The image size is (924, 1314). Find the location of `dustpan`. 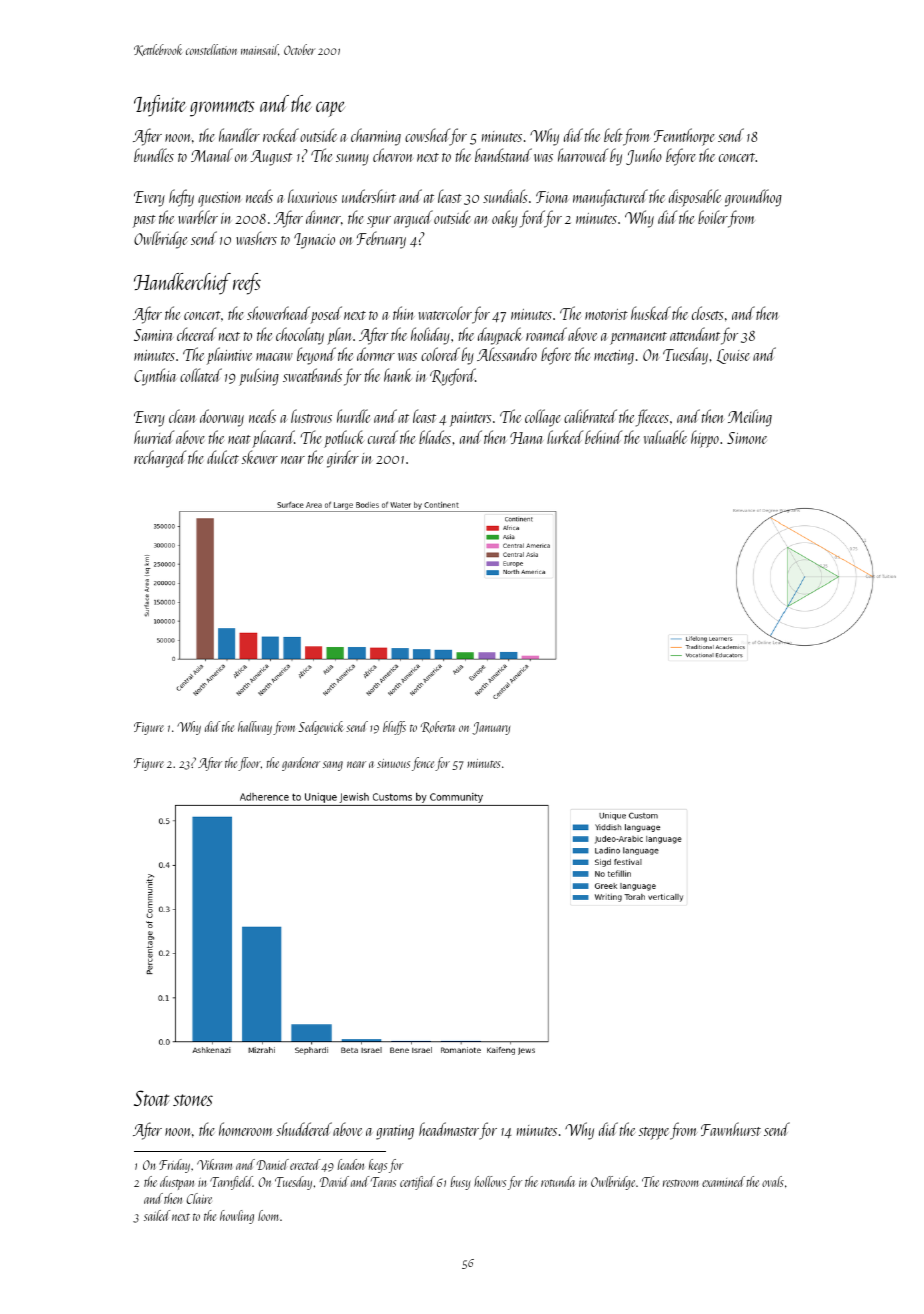

dustpan is located at coordinates (177, 1183).
